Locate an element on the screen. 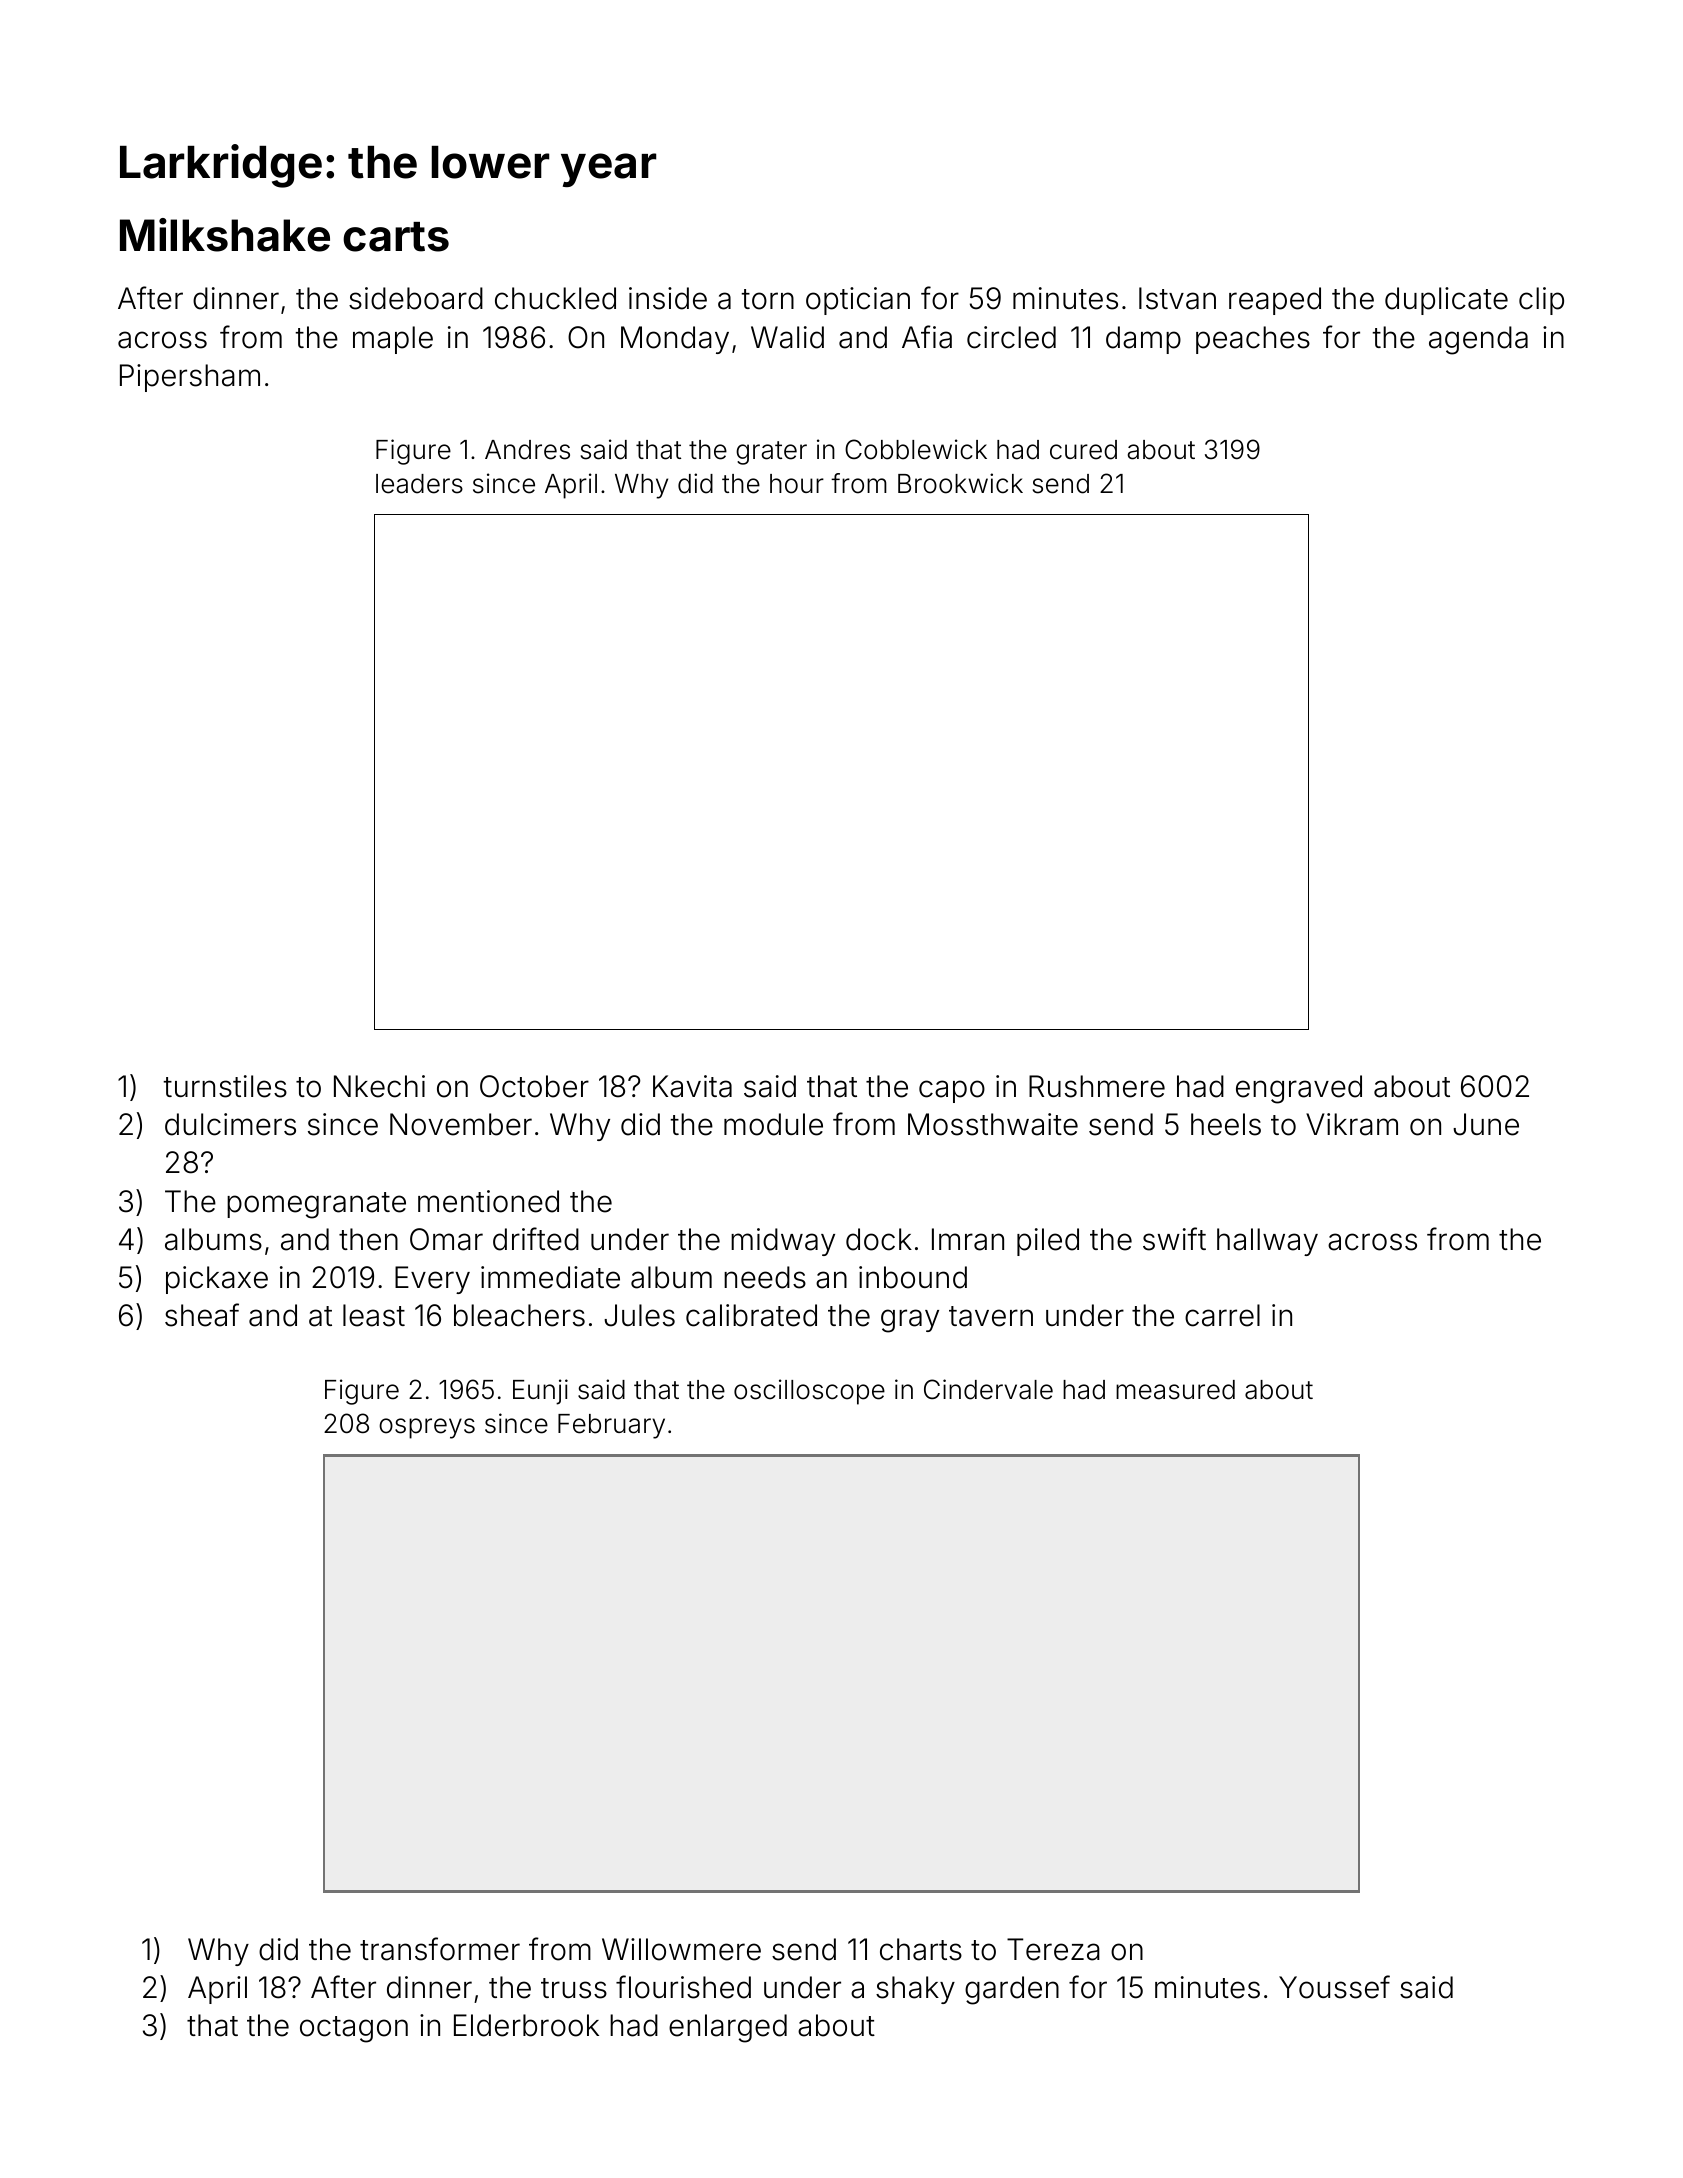  measured is located at coordinates (1175, 1390).
